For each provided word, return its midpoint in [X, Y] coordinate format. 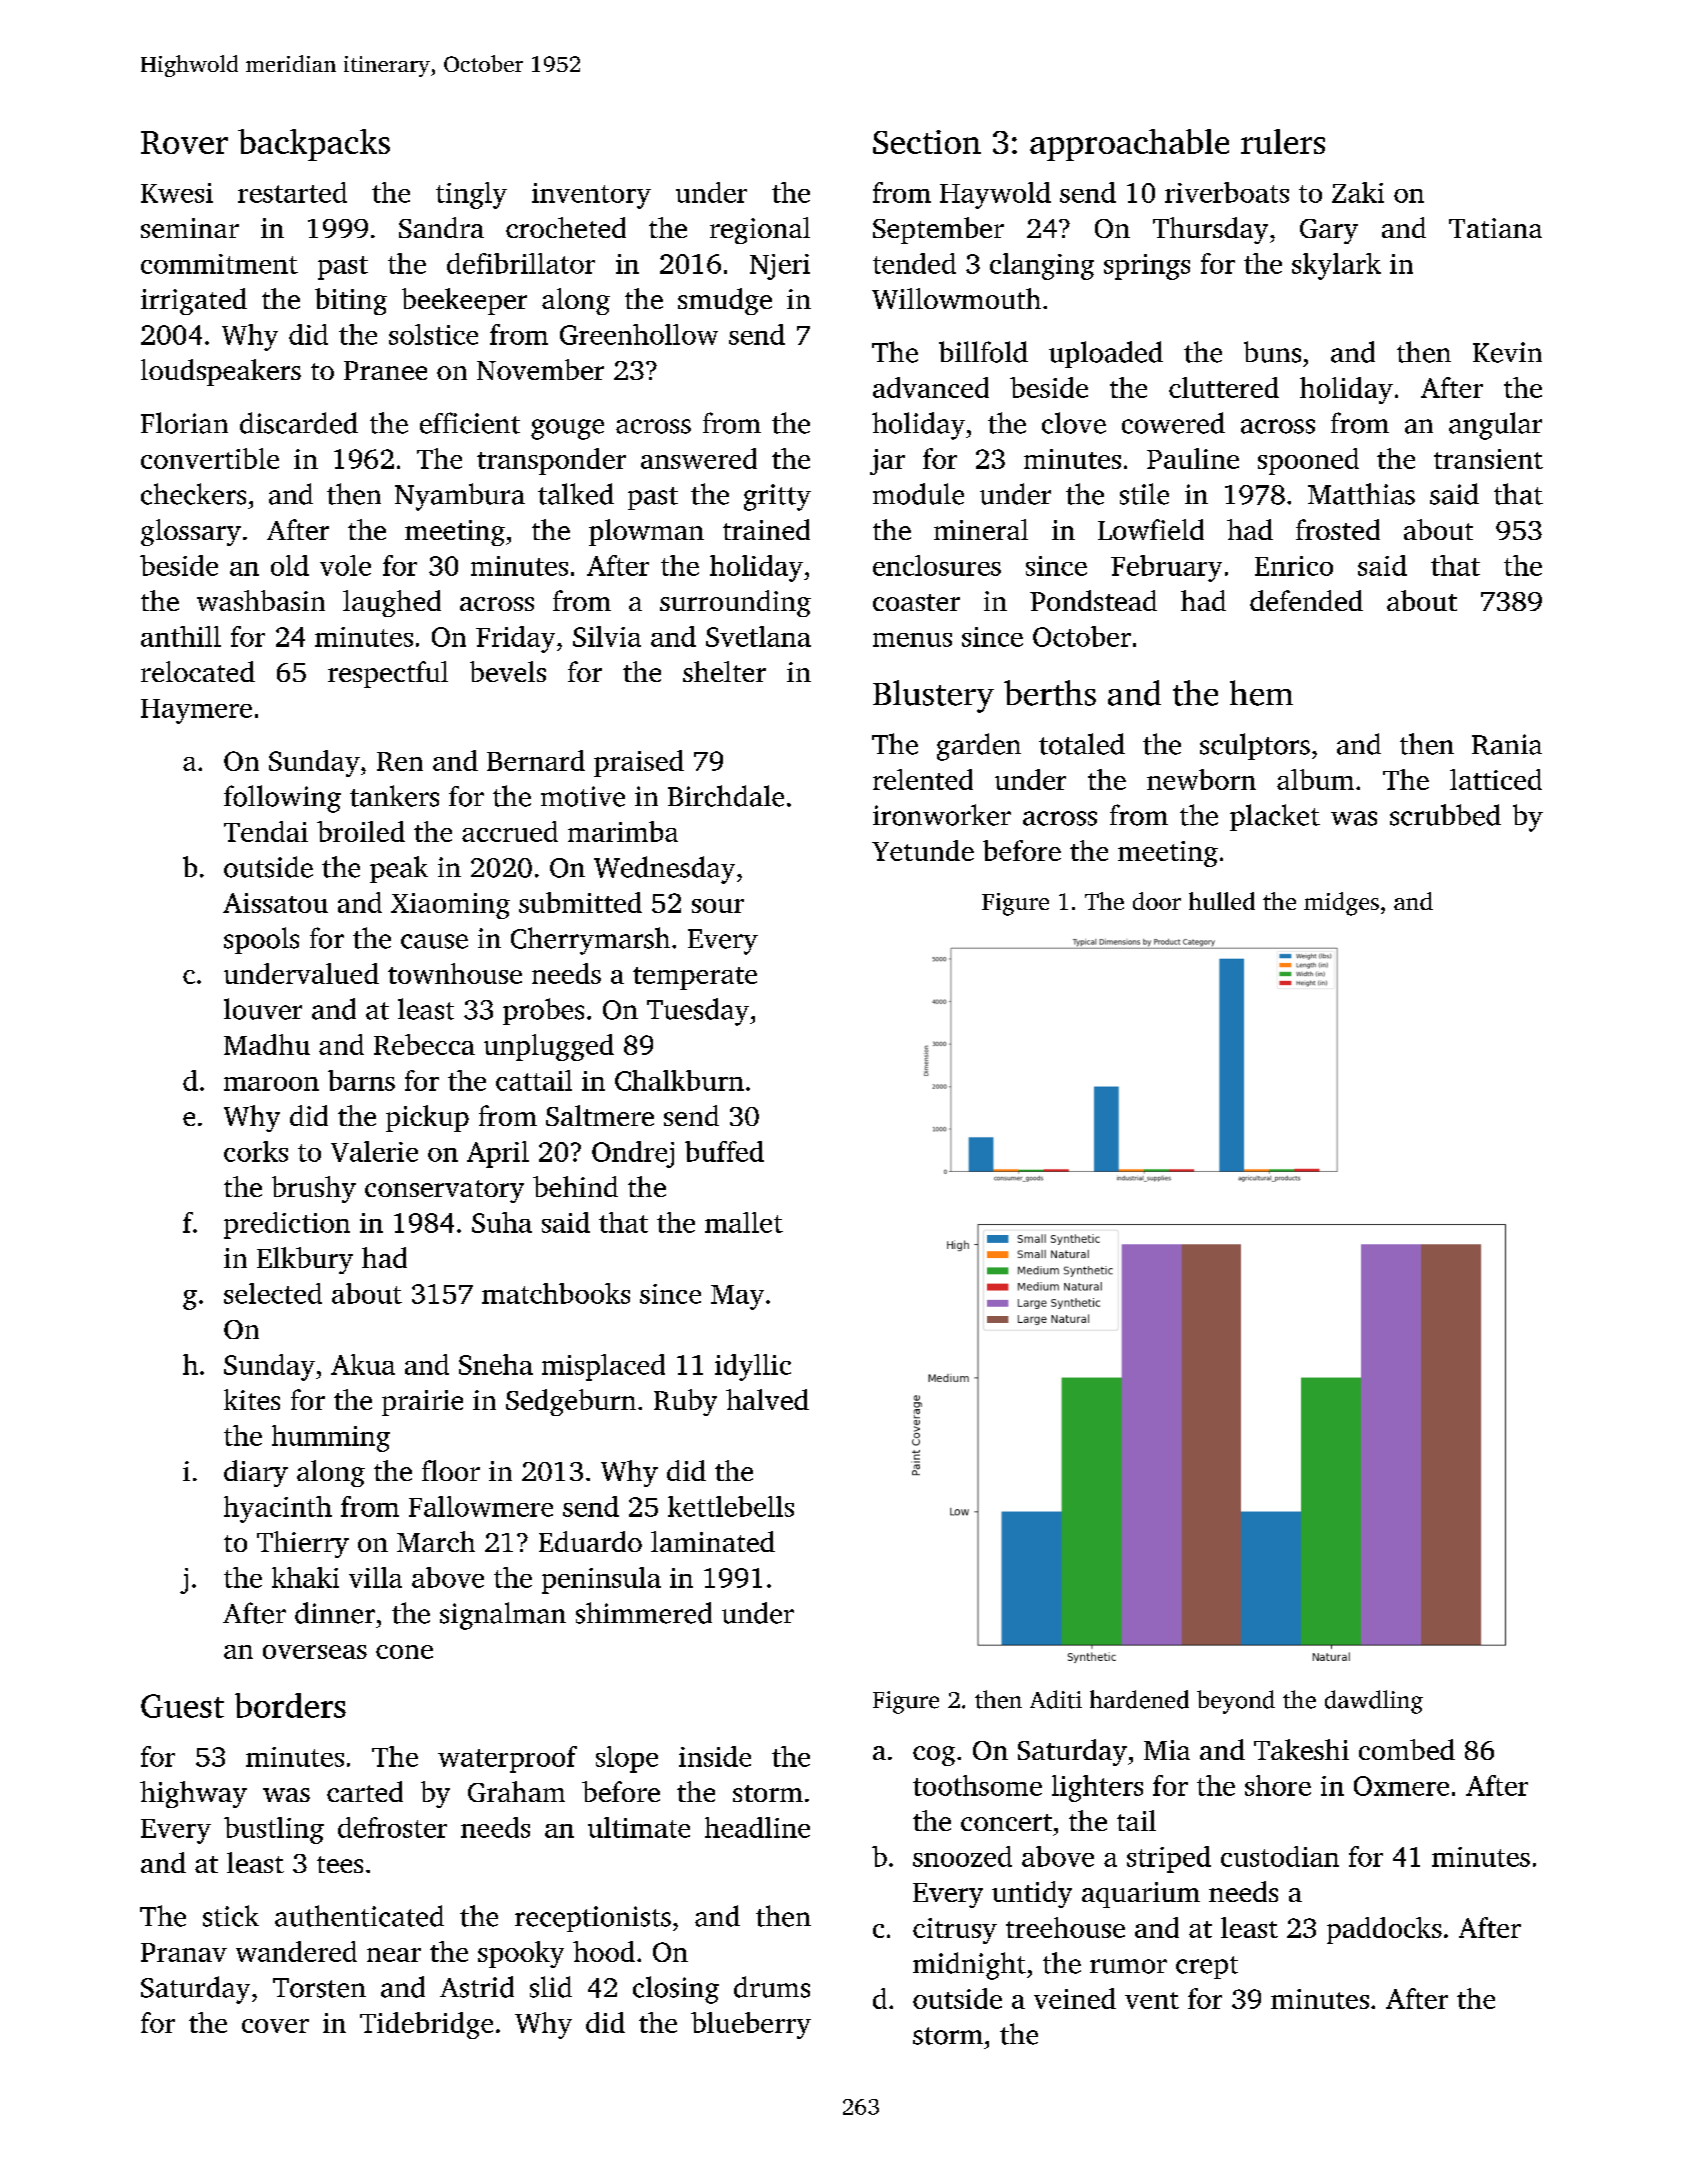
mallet [744, 1222]
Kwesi [177, 193]
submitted [580, 902]
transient [1488, 459]
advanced [931, 387]
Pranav [184, 1952]
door [1157, 901]
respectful [388, 674]
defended [1306, 600]
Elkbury [305, 1260]
